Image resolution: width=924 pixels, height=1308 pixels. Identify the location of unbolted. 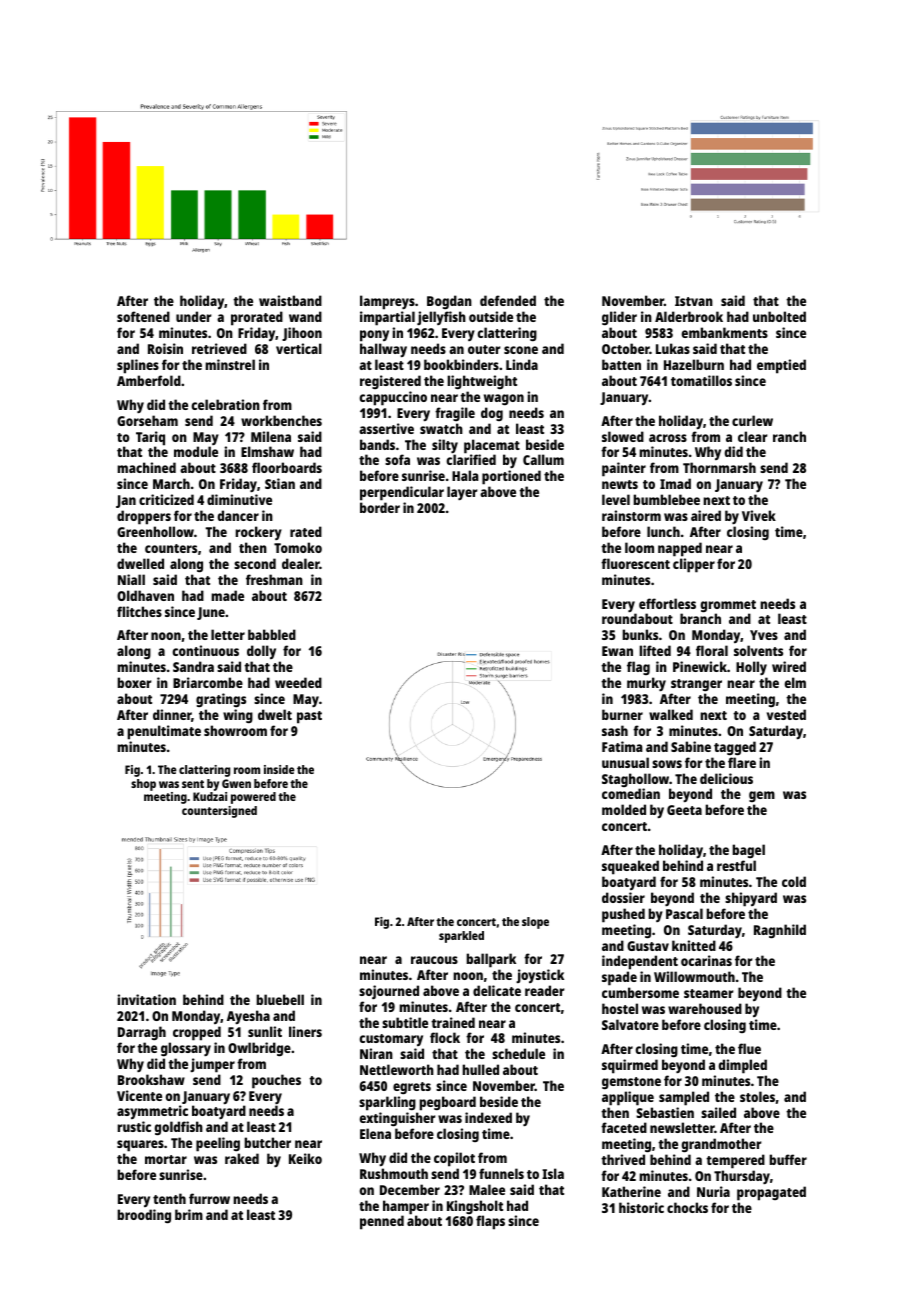
(779, 316).
